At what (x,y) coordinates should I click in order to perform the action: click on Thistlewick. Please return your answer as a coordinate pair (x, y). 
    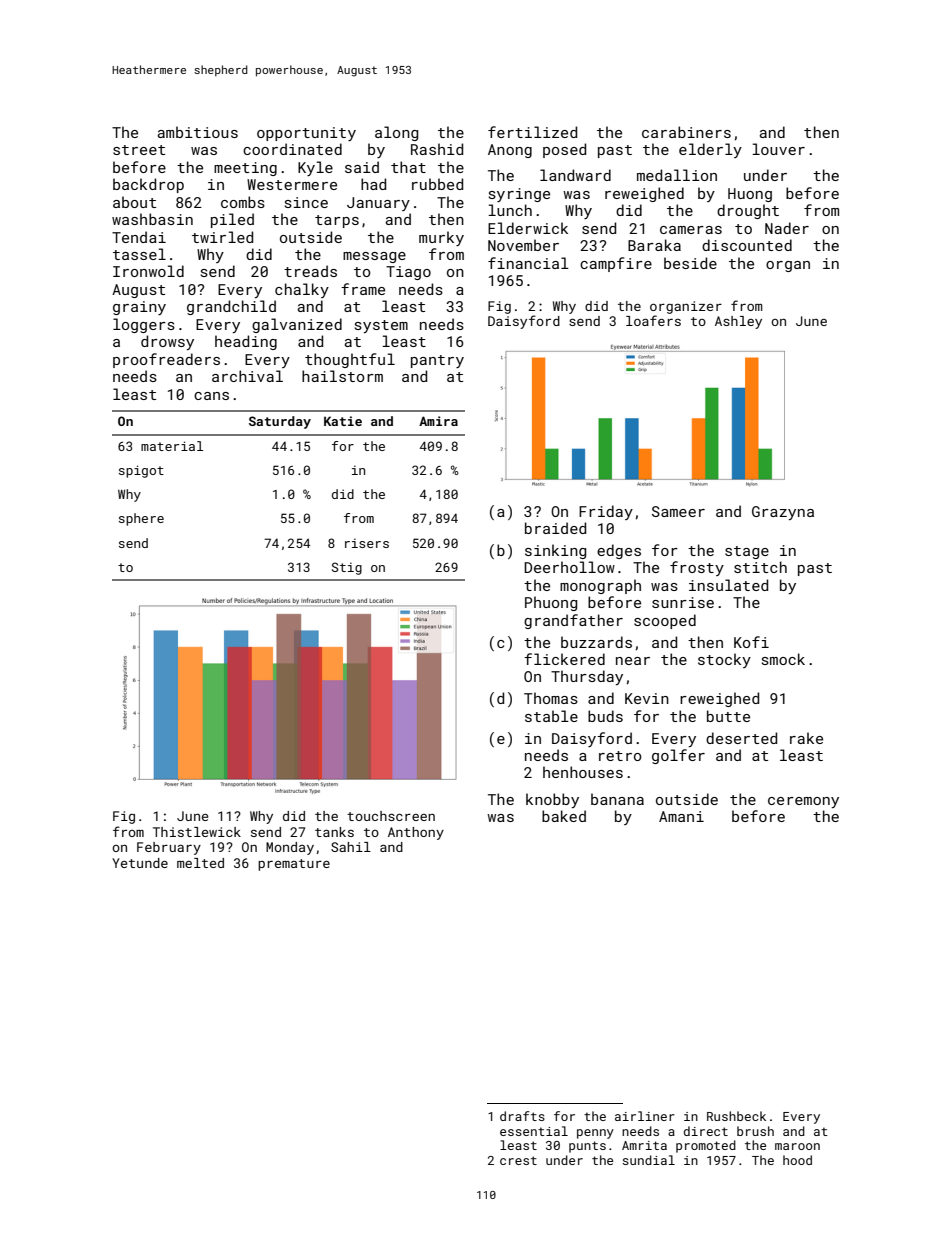
    Looking at the image, I should click on (197, 832).
